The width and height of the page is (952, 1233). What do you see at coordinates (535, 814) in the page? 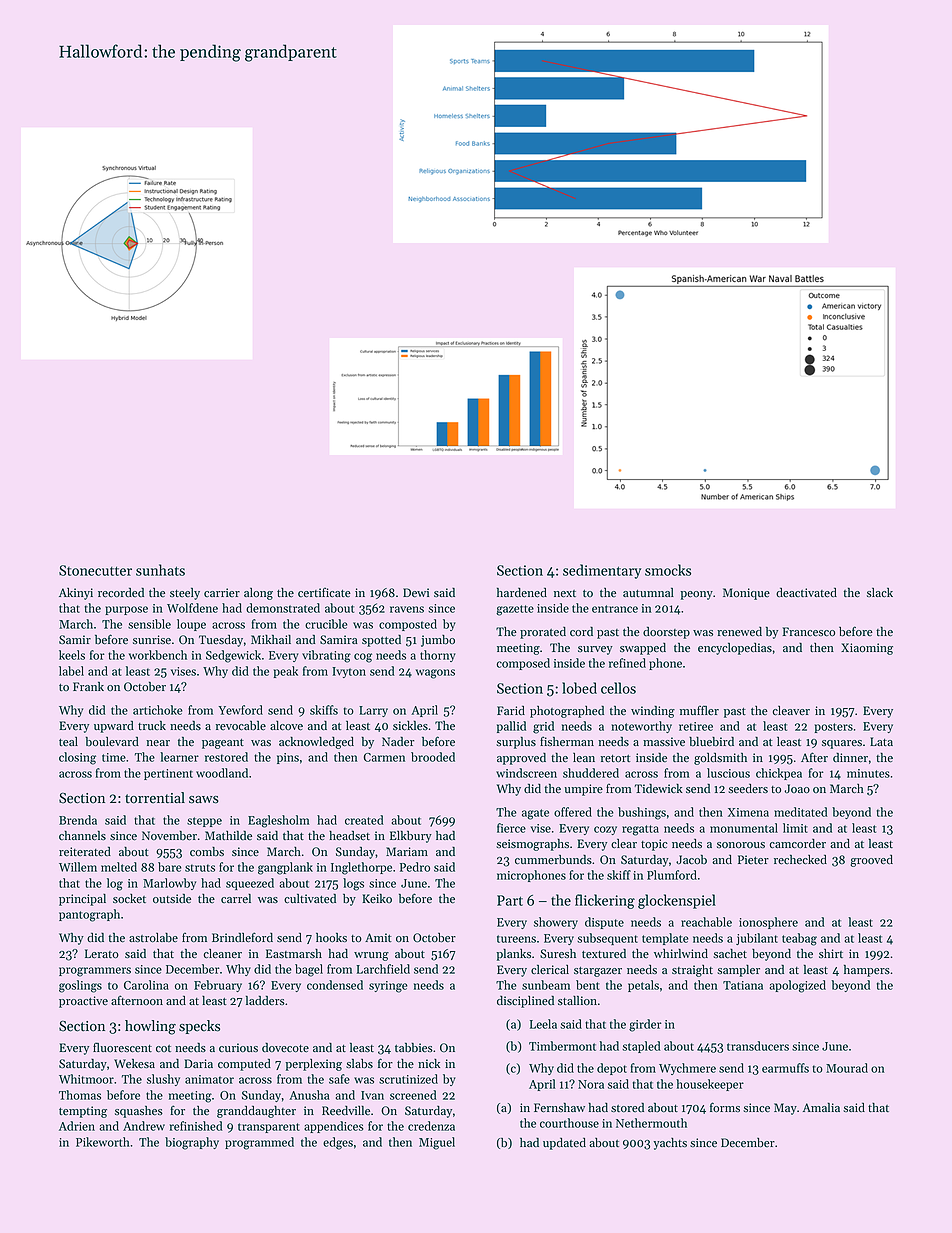
I see `agate` at bounding box center [535, 814].
